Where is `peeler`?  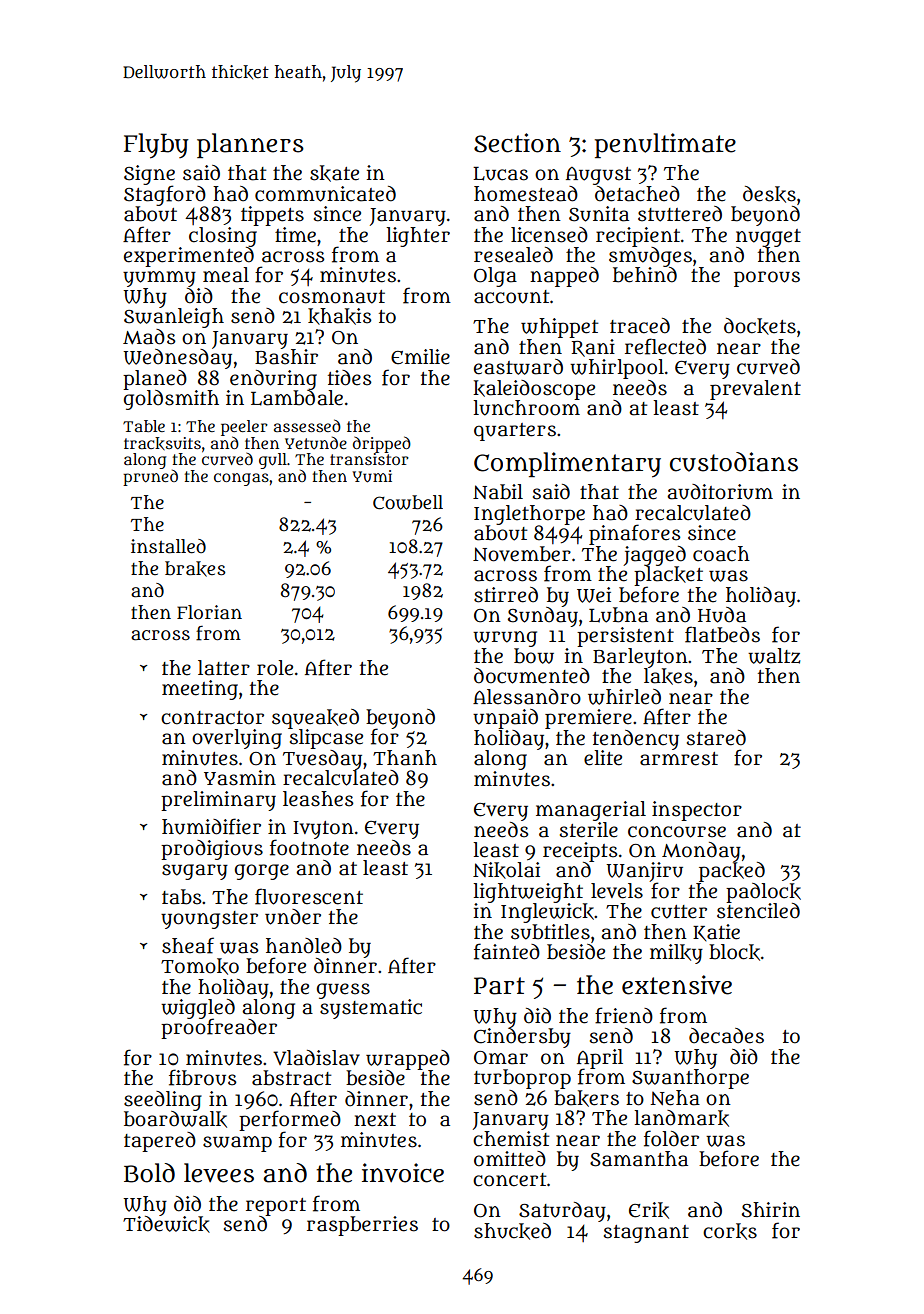
peeler is located at coordinates (244, 428).
